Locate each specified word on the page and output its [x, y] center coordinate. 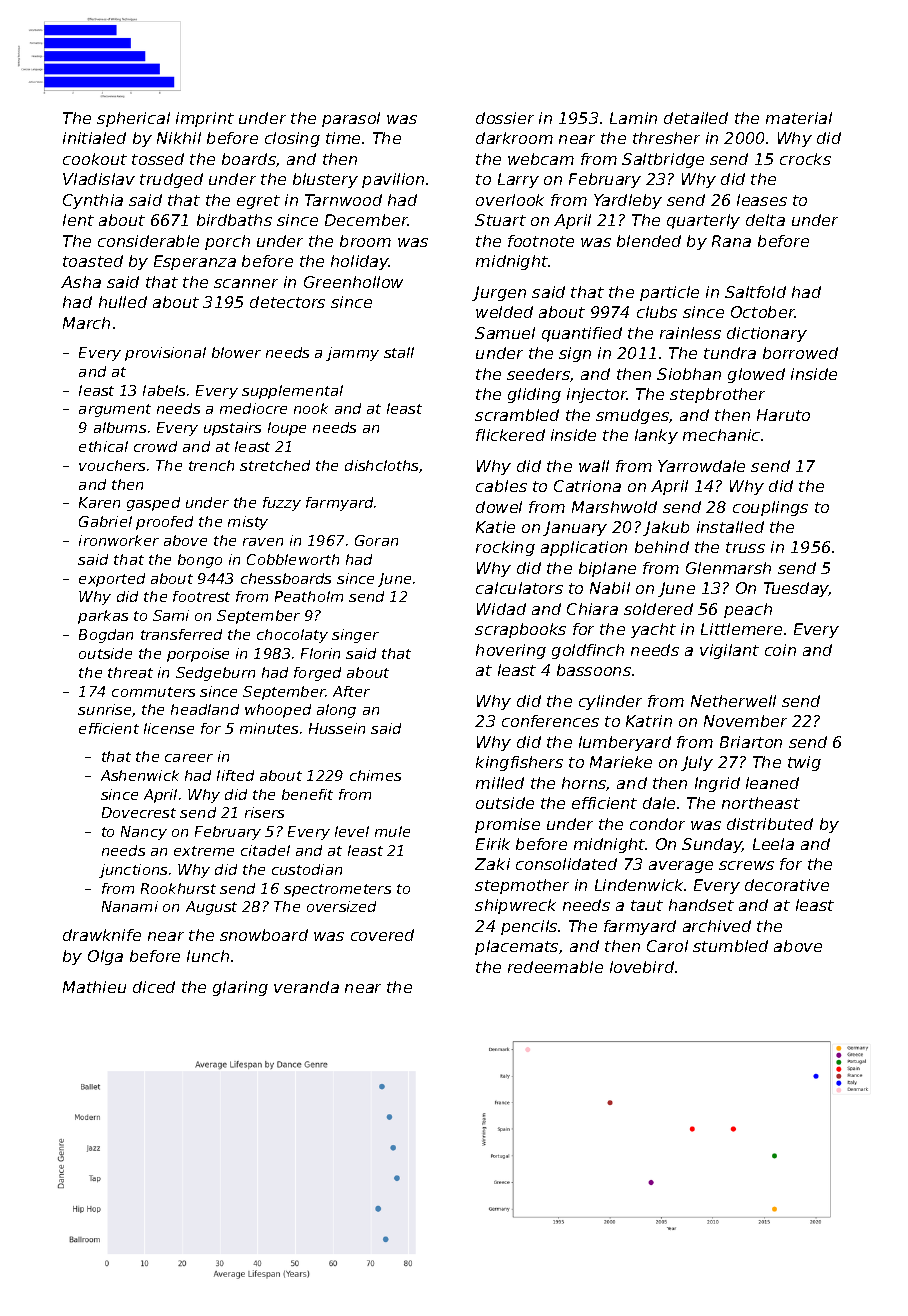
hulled [123, 302]
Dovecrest [139, 812]
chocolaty [292, 636]
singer [355, 636]
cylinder [610, 702]
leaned [772, 783]
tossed [158, 159]
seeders [538, 374]
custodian [307, 869]
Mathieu [94, 987]
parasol [351, 119]
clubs [657, 312]
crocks [805, 159]
